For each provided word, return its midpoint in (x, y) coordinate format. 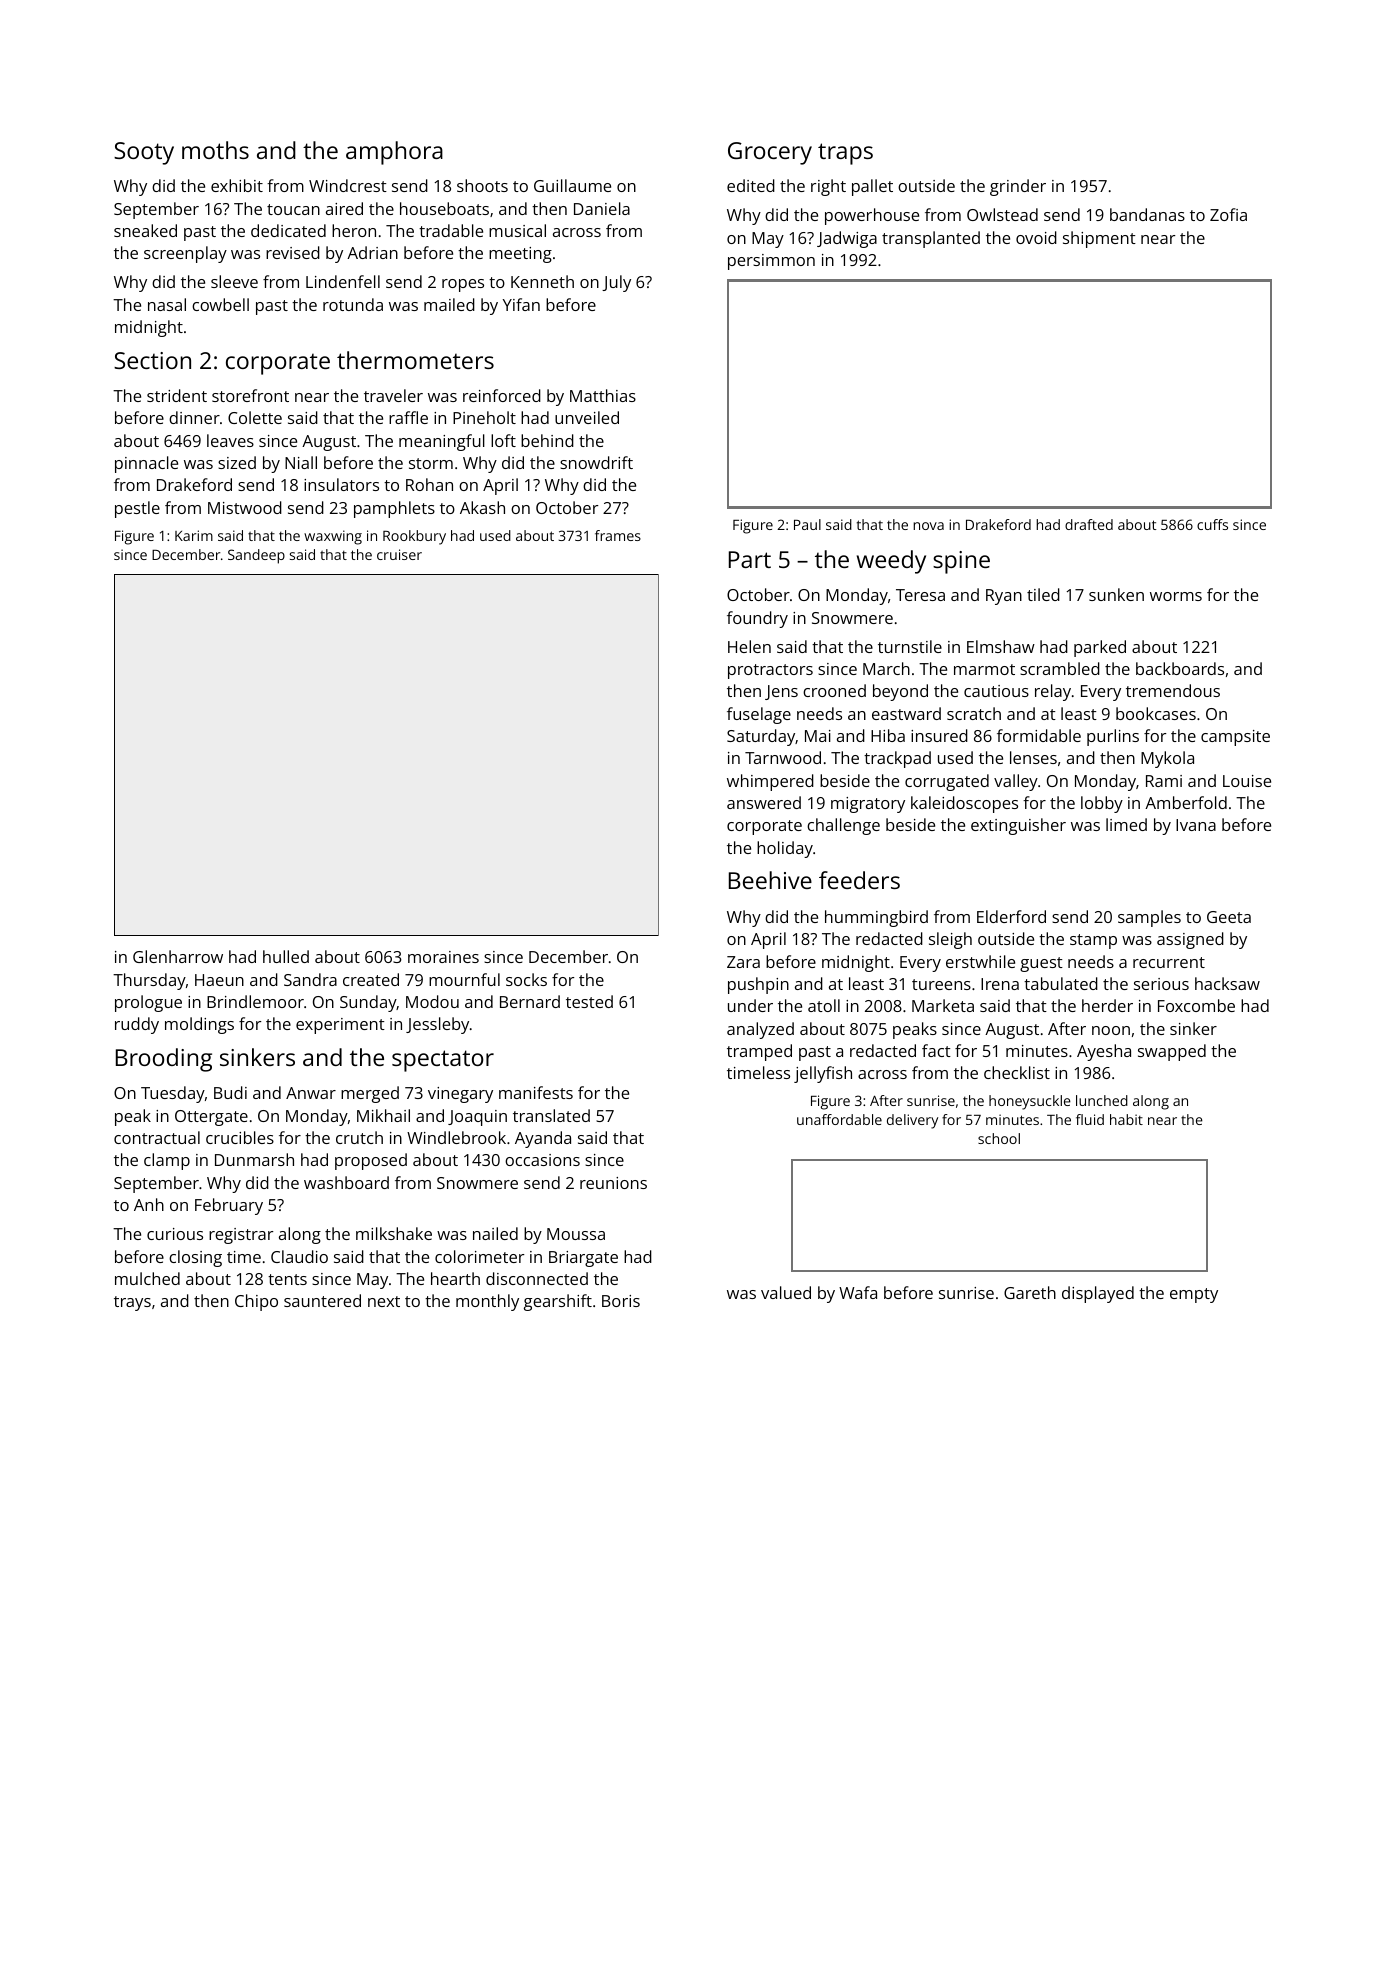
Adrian (372, 252)
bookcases (1156, 713)
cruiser (399, 554)
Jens (781, 692)
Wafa (858, 1292)
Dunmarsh (254, 1159)
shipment (1099, 239)
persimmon (771, 262)
